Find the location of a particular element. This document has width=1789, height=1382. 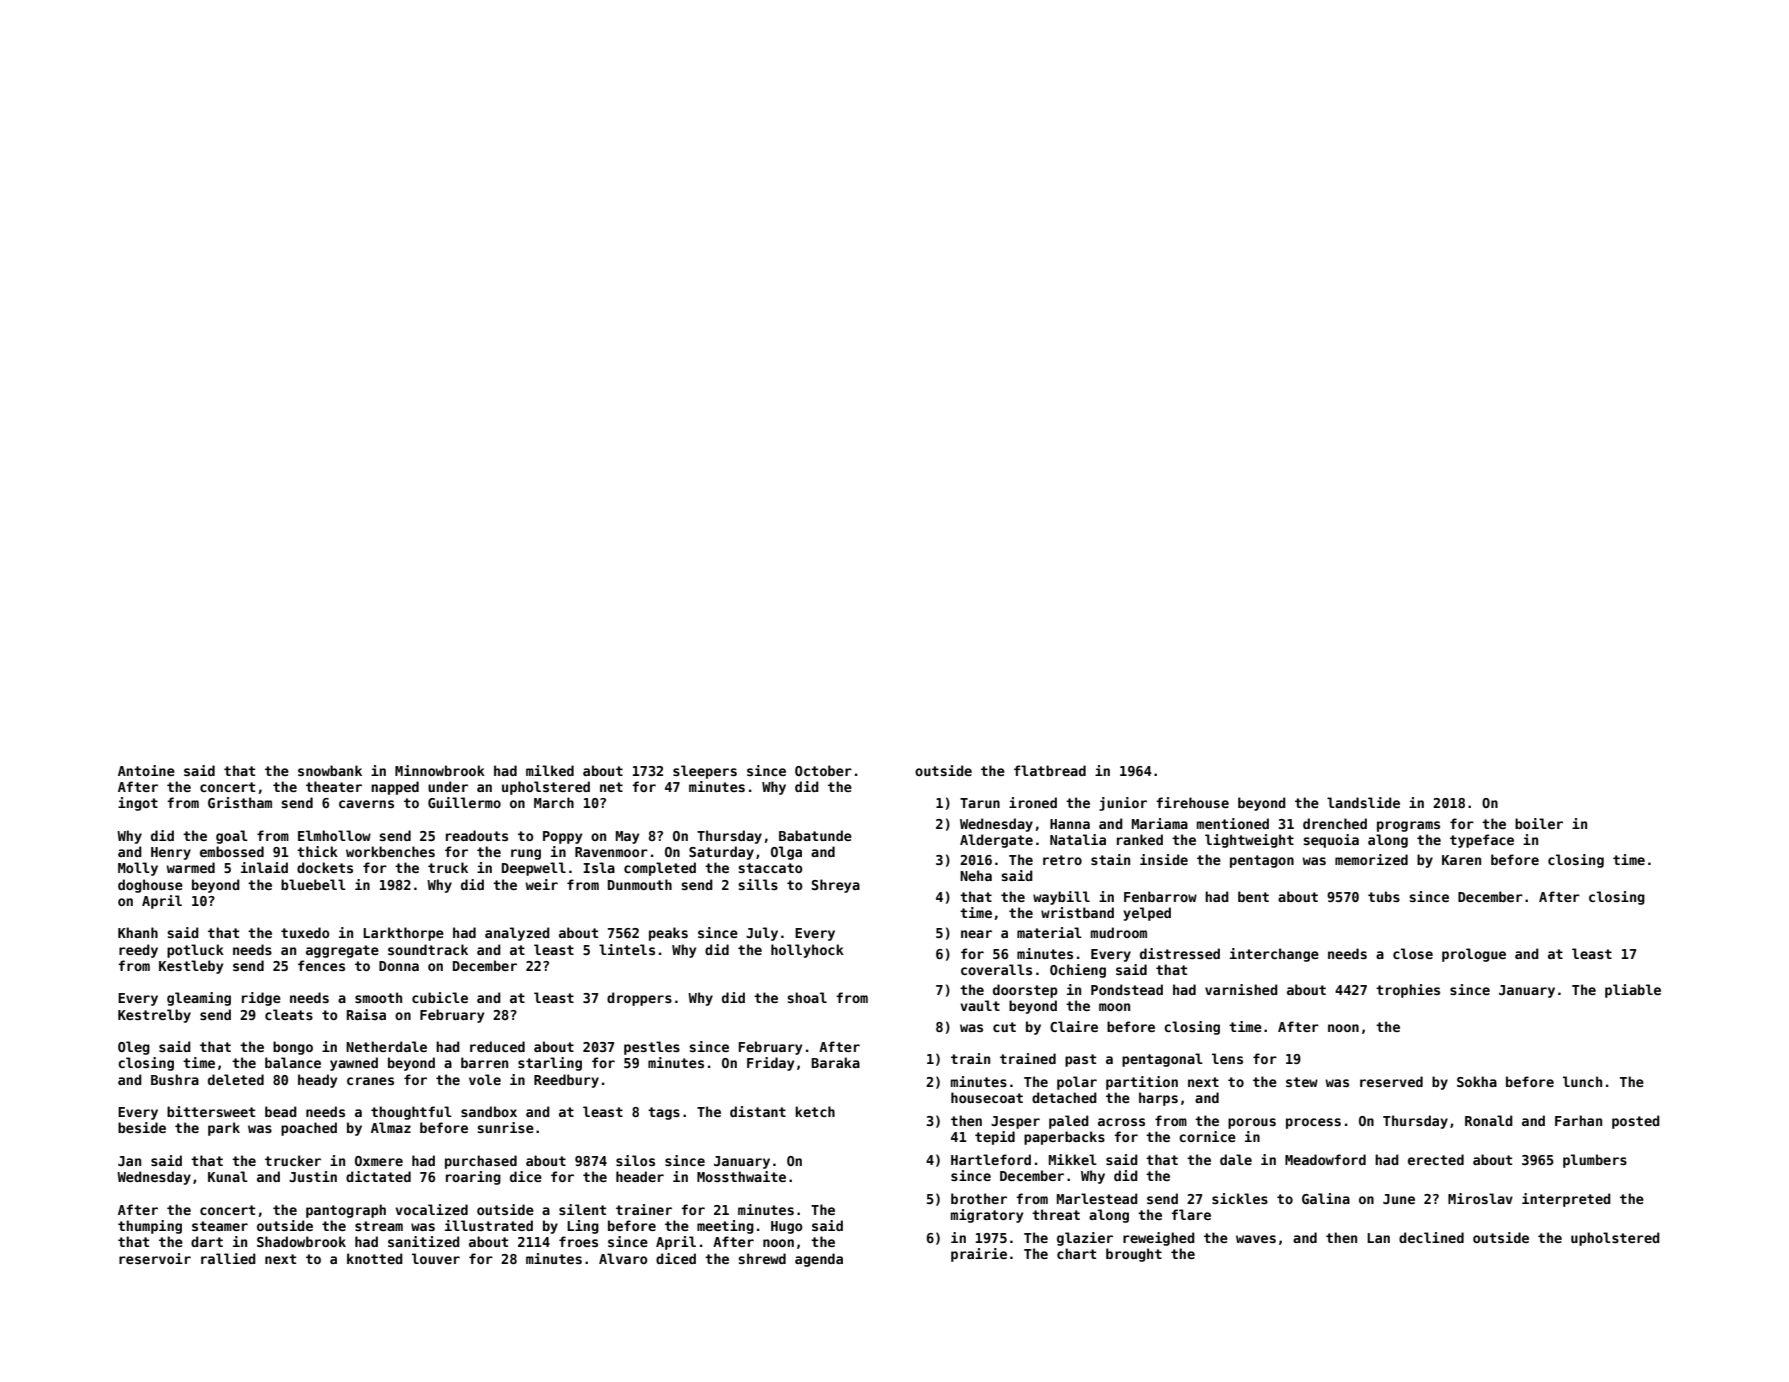

declined is located at coordinates (1431, 1237).
